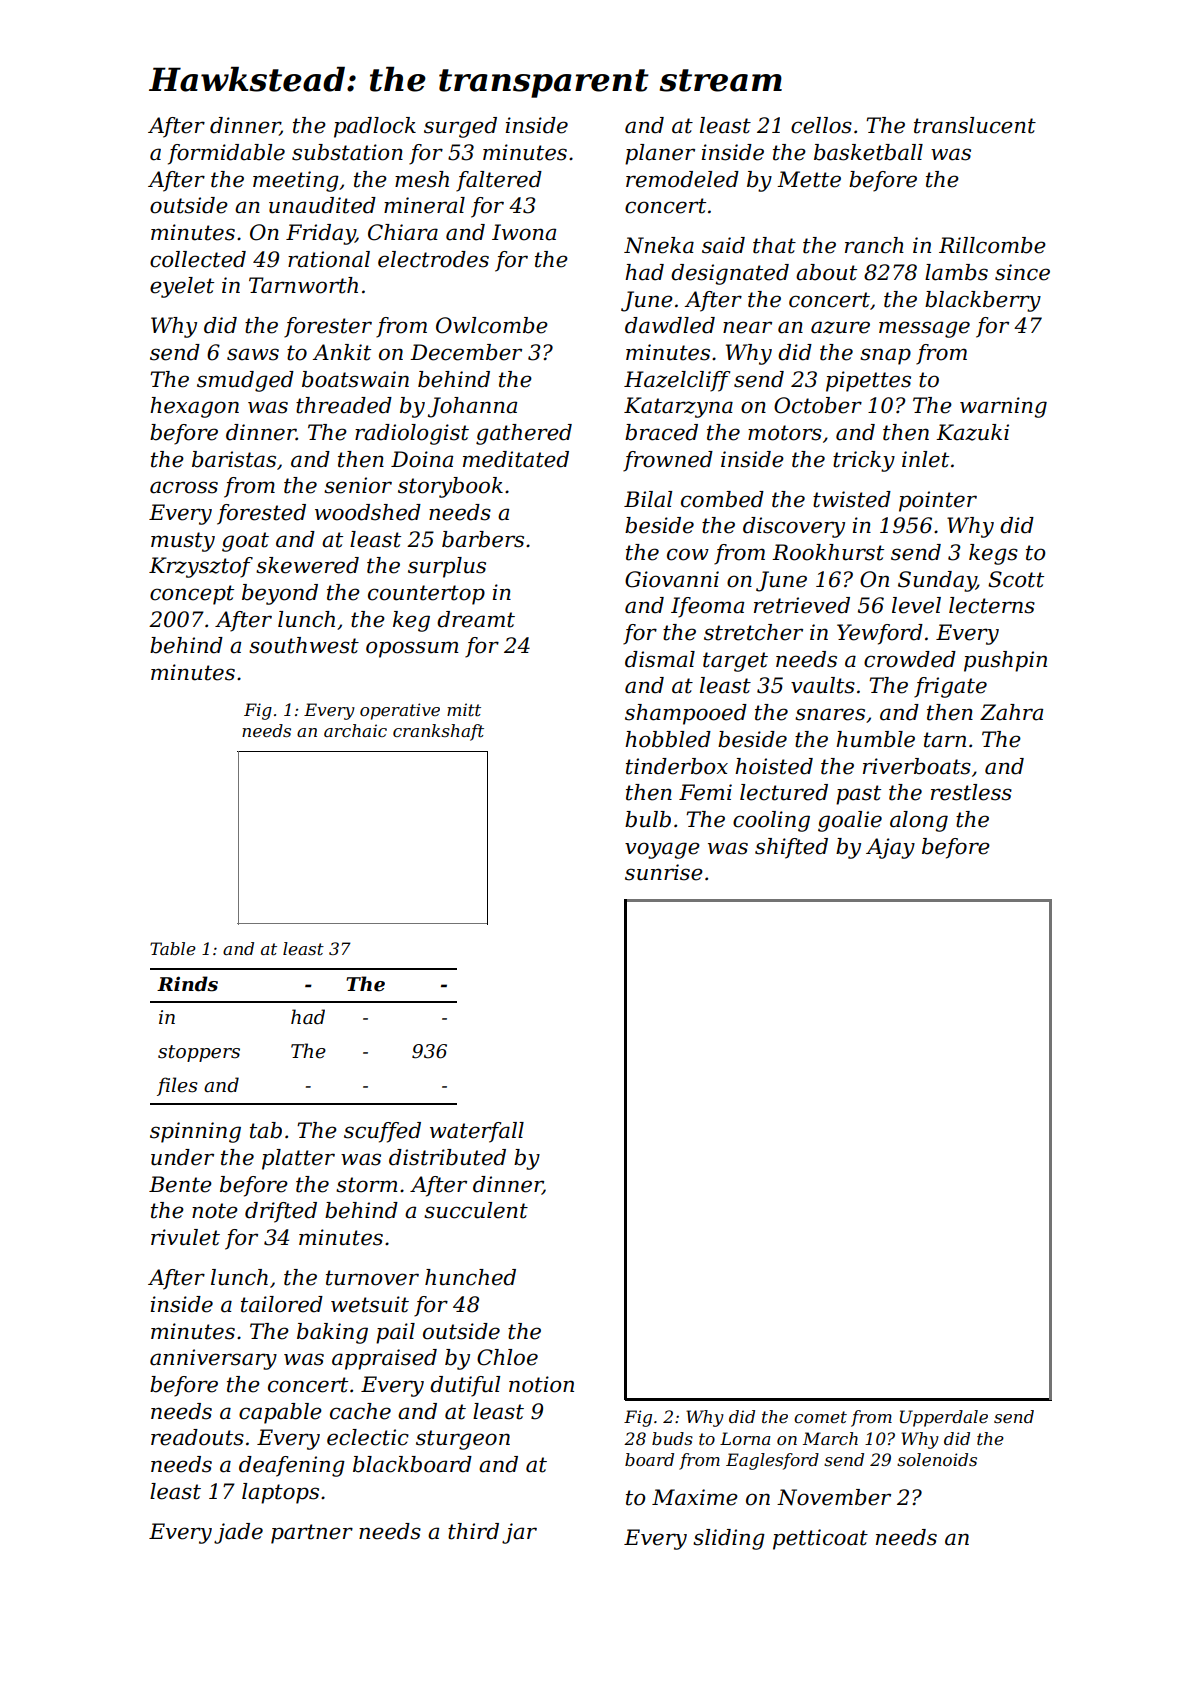 Image resolution: width=1201 pixels, height=1698 pixels. Describe the element at coordinates (944, 1418) in the screenshot. I see `Upperdale` at that location.
